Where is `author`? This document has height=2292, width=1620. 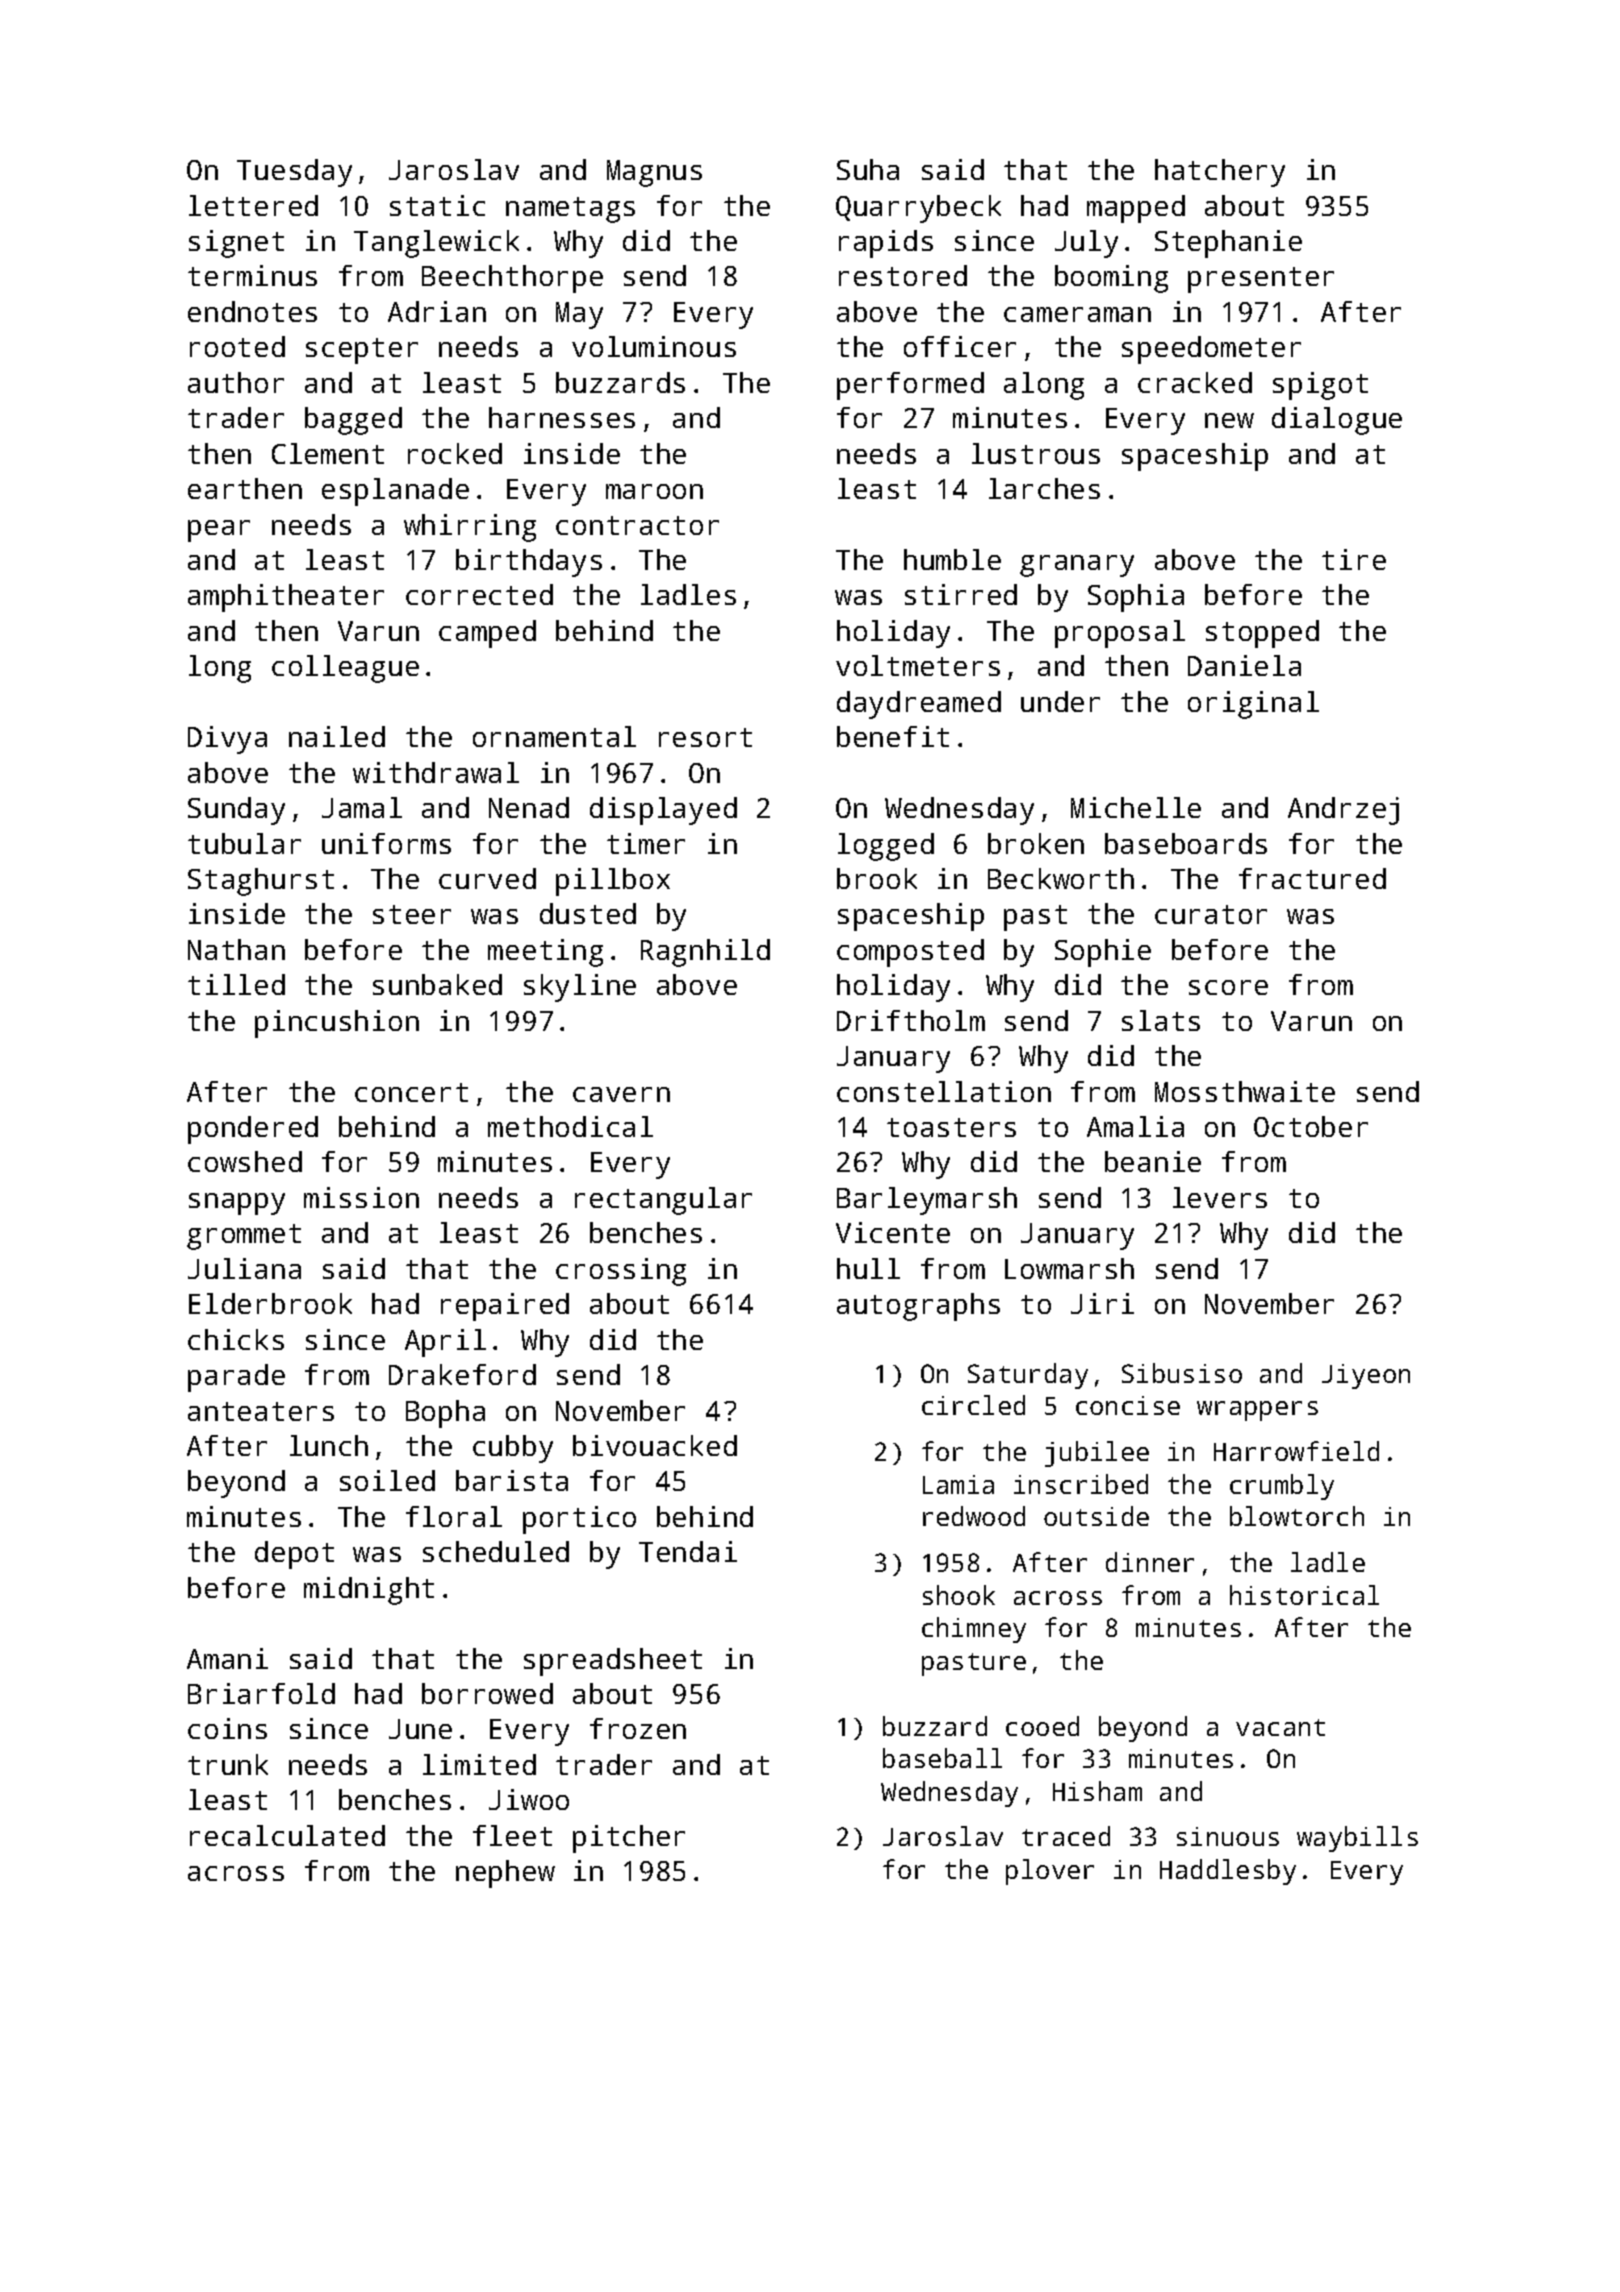 author is located at coordinates (236, 382).
